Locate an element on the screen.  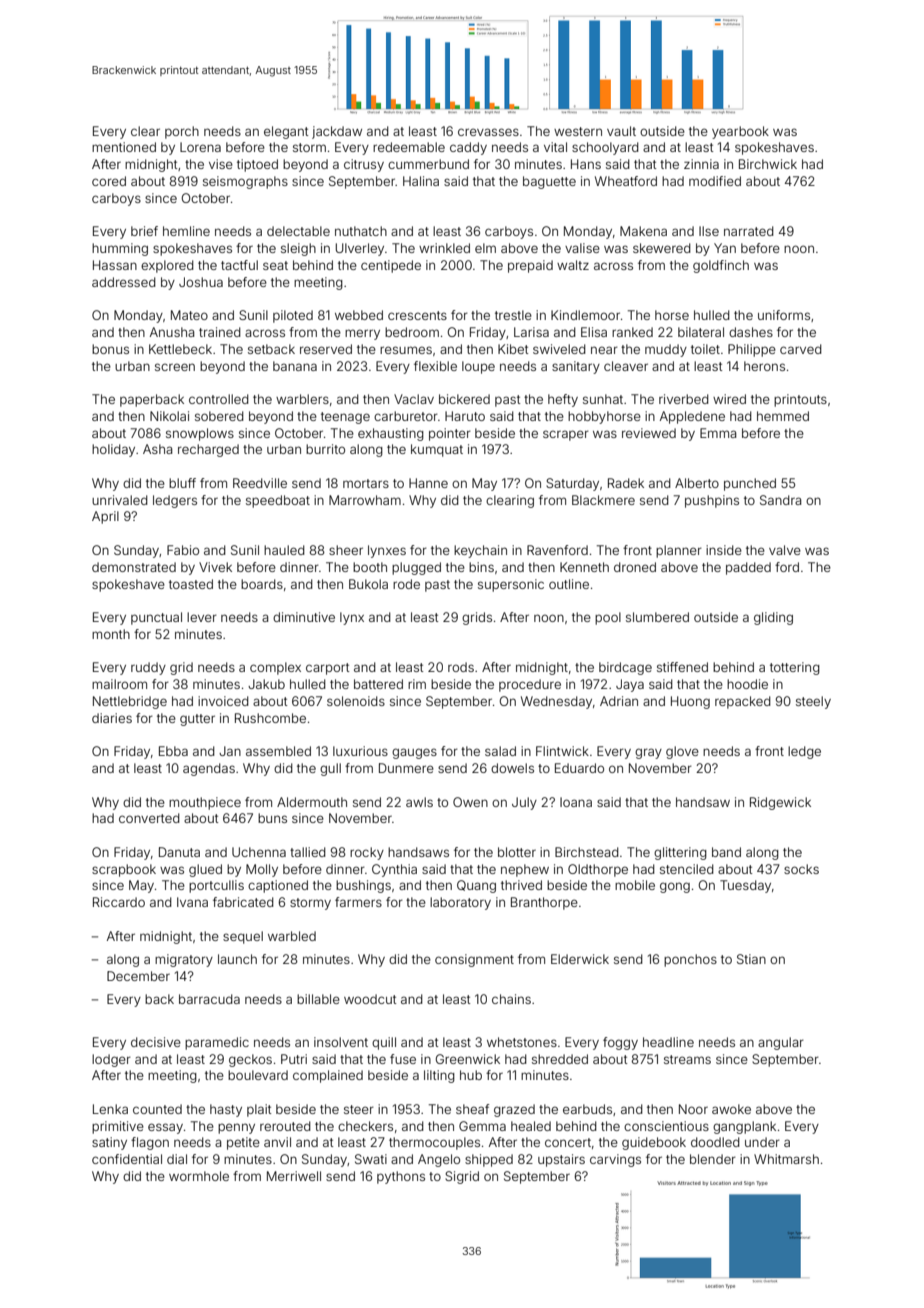
mentioned is located at coordinates (124, 147).
